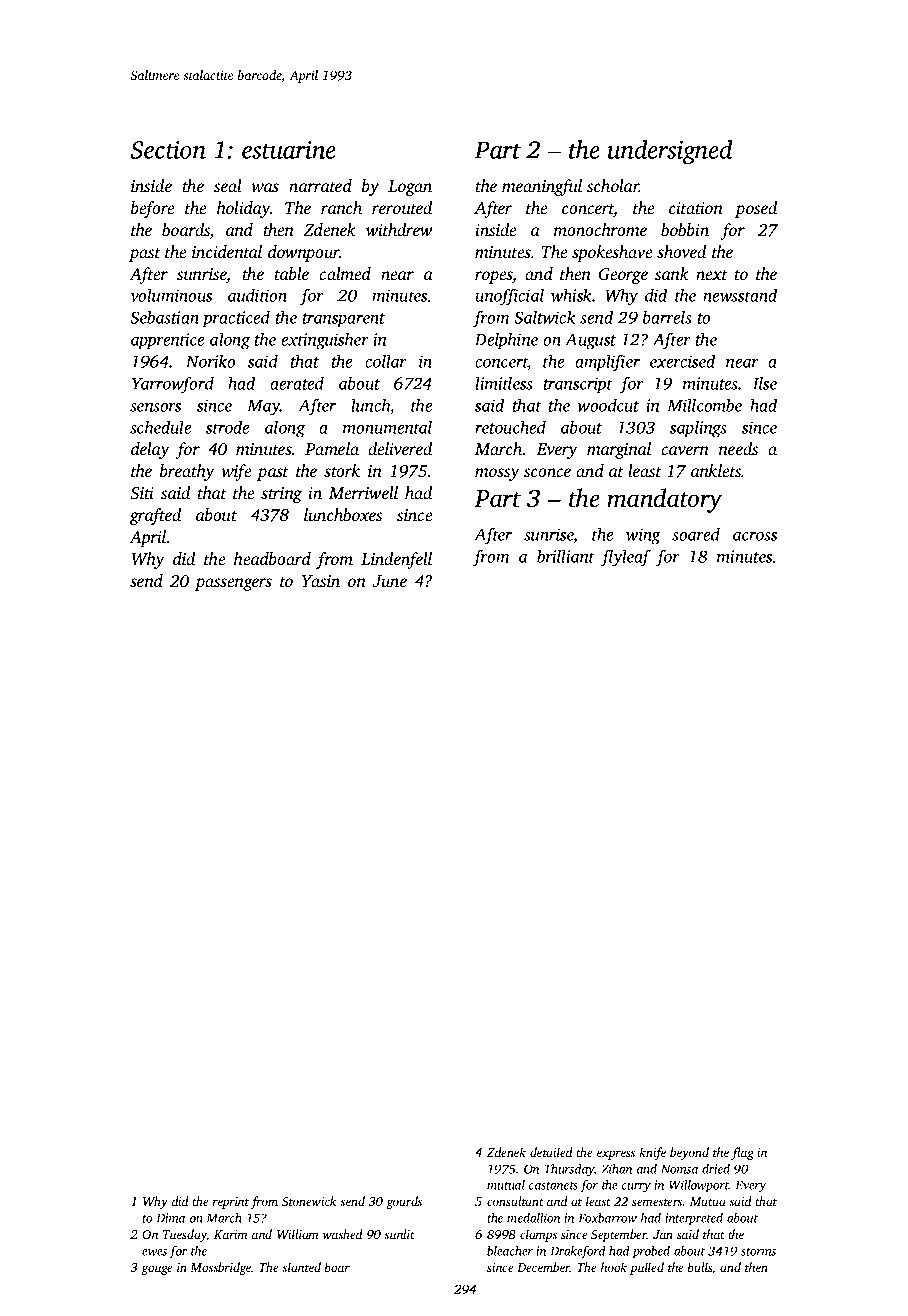 This document has height=1316, width=908. What do you see at coordinates (168, 150) in the document?
I see `Section` at bounding box center [168, 150].
